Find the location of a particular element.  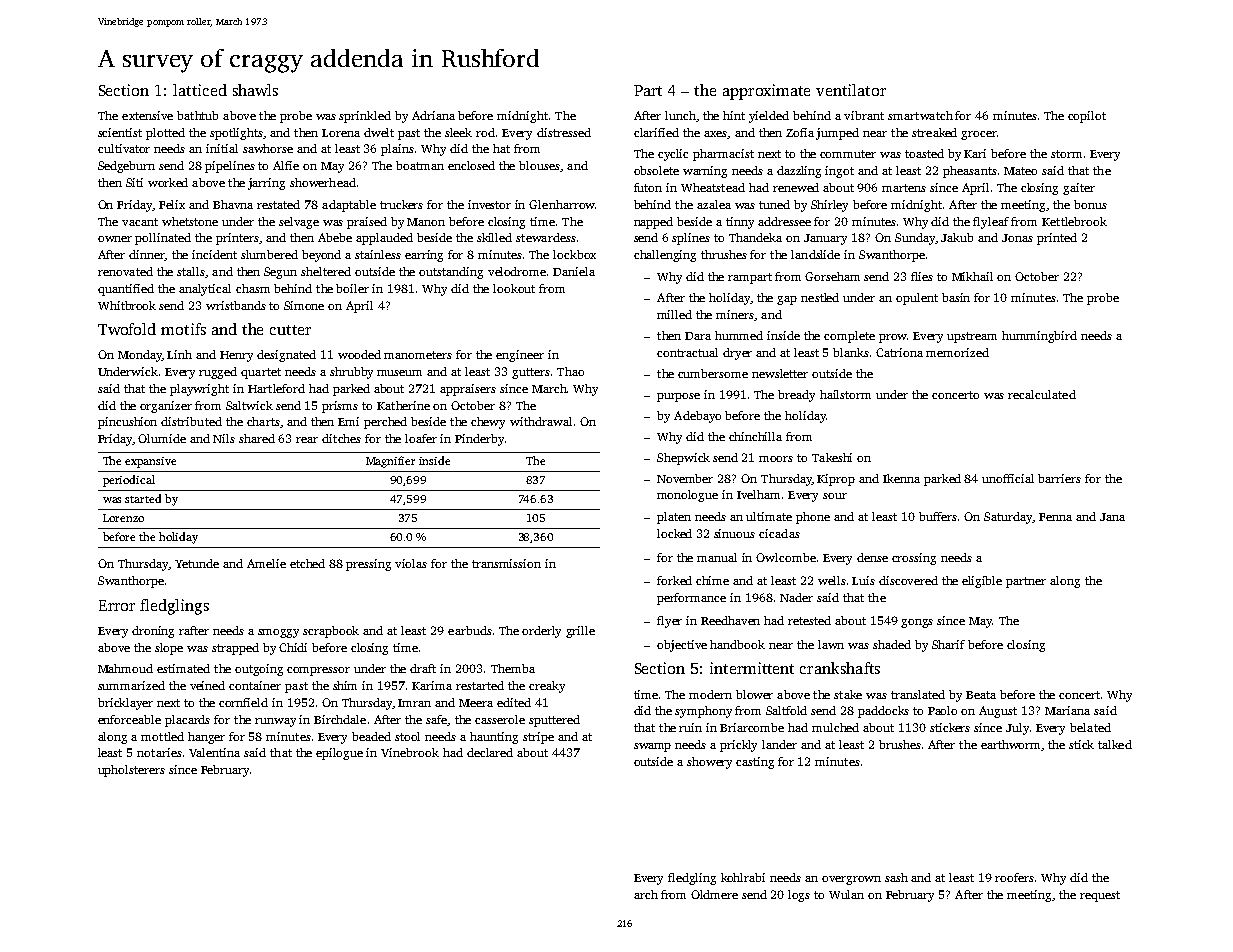

Vinebrook is located at coordinates (410, 752).
